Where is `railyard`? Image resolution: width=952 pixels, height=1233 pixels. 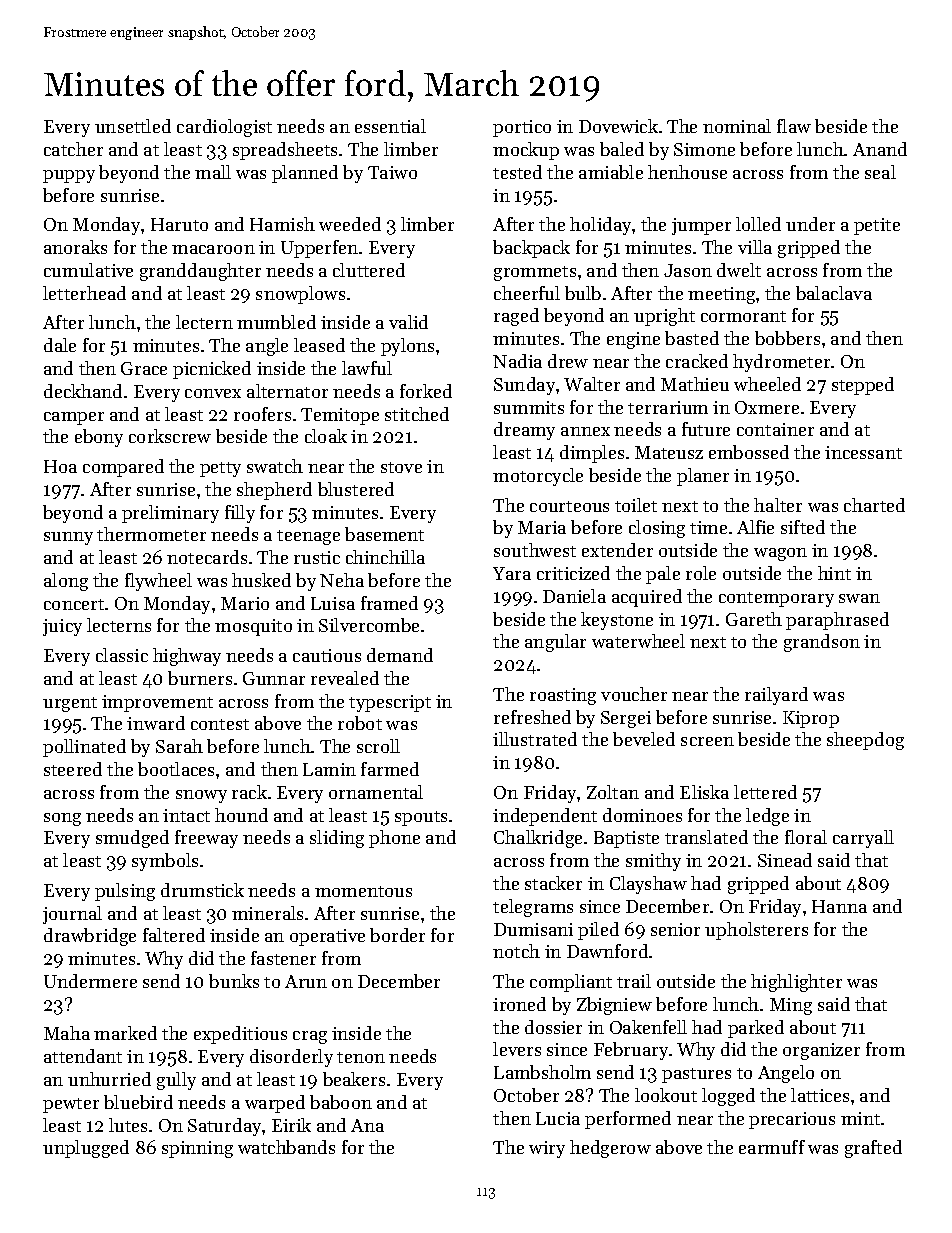
railyard is located at coordinates (776, 696).
